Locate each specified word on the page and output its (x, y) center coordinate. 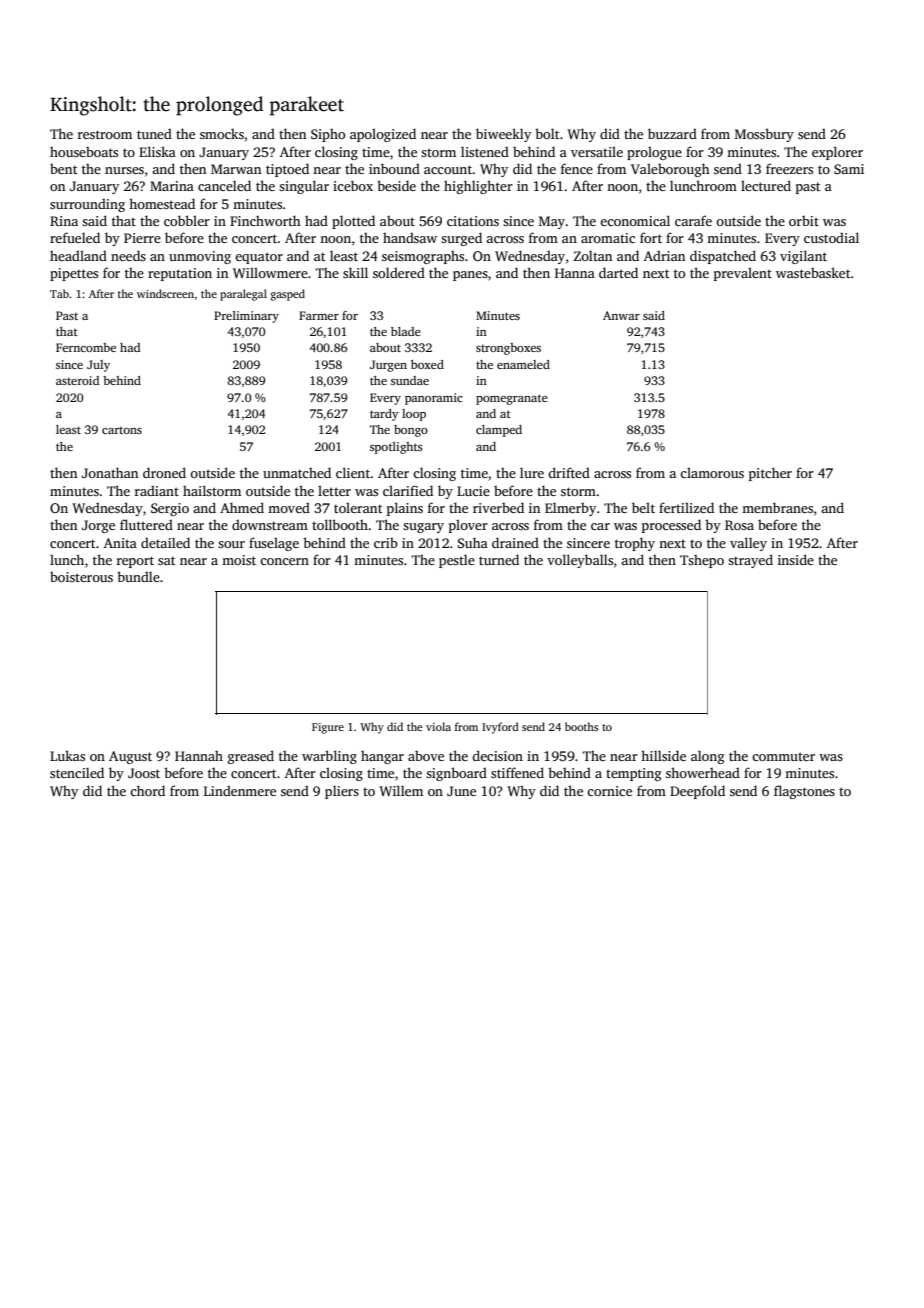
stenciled (77, 772)
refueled (75, 237)
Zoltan (593, 255)
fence (577, 168)
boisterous (81, 577)
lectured (766, 185)
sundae (410, 380)
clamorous (712, 472)
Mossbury (764, 135)
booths (581, 726)
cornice (609, 791)
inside (796, 559)
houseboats (84, 152)
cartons (122, 430)
